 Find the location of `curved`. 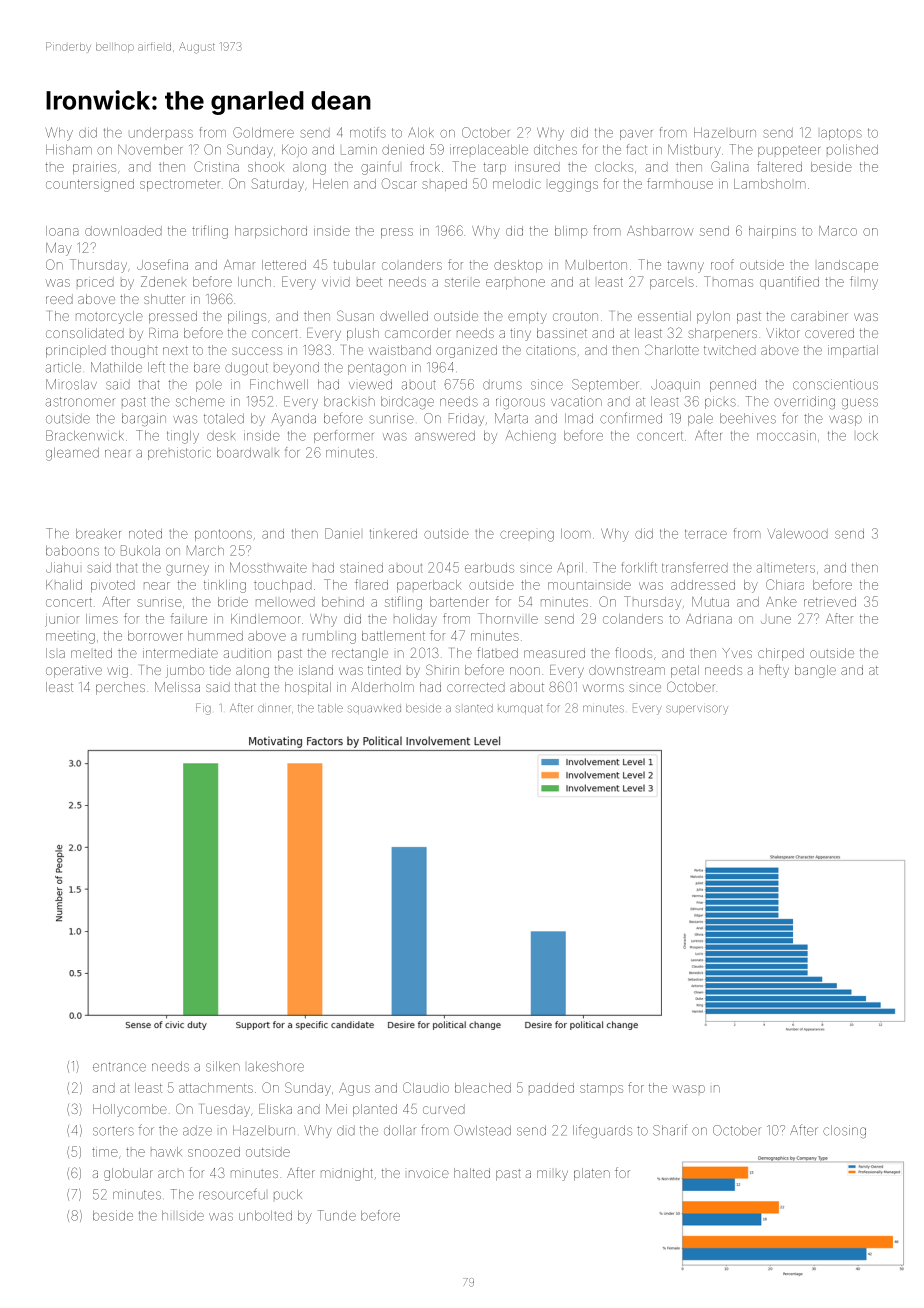

curved is located at coordinates (444, 1109).
